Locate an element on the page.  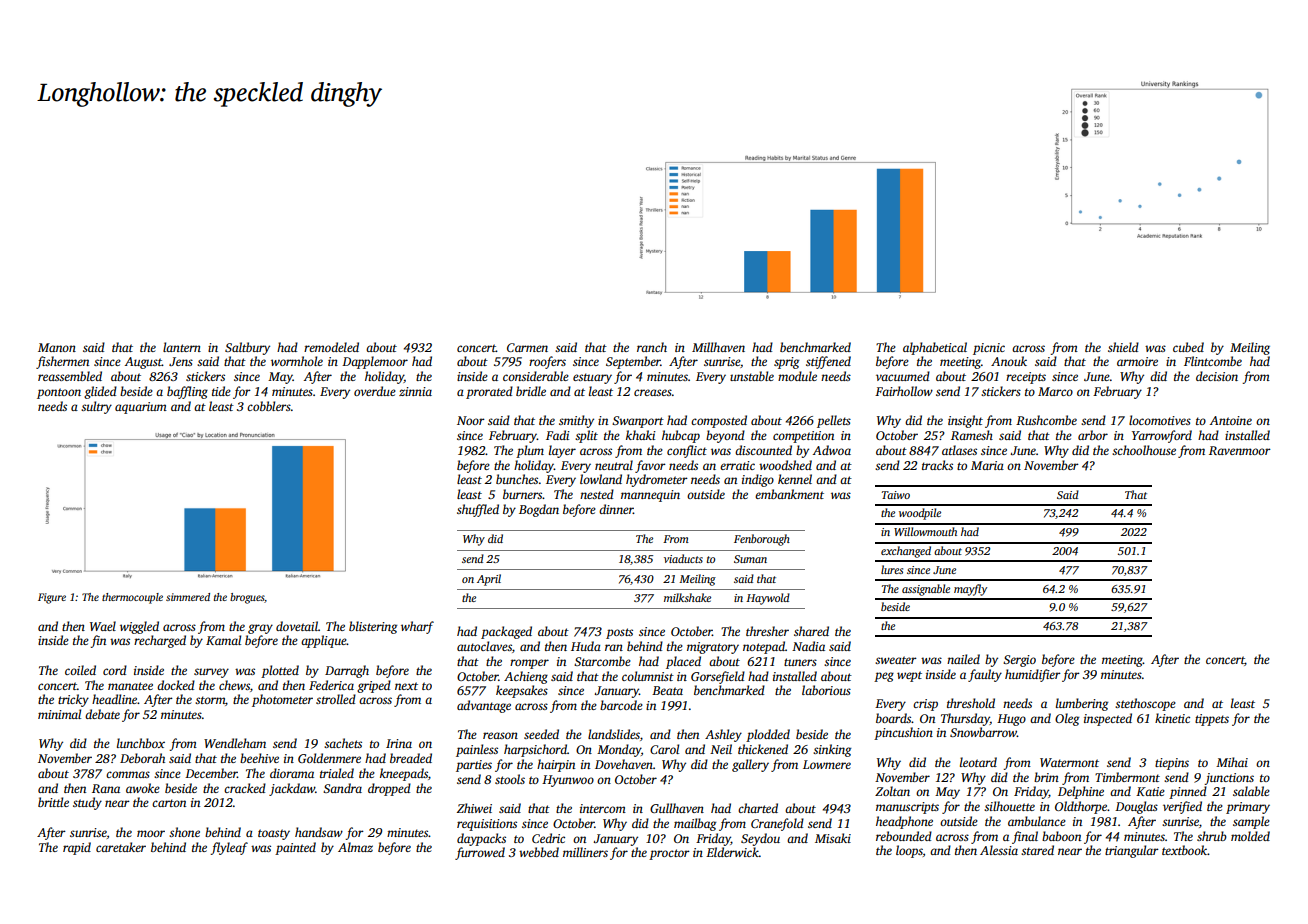
brogues is located at coordinates (247, 598).
